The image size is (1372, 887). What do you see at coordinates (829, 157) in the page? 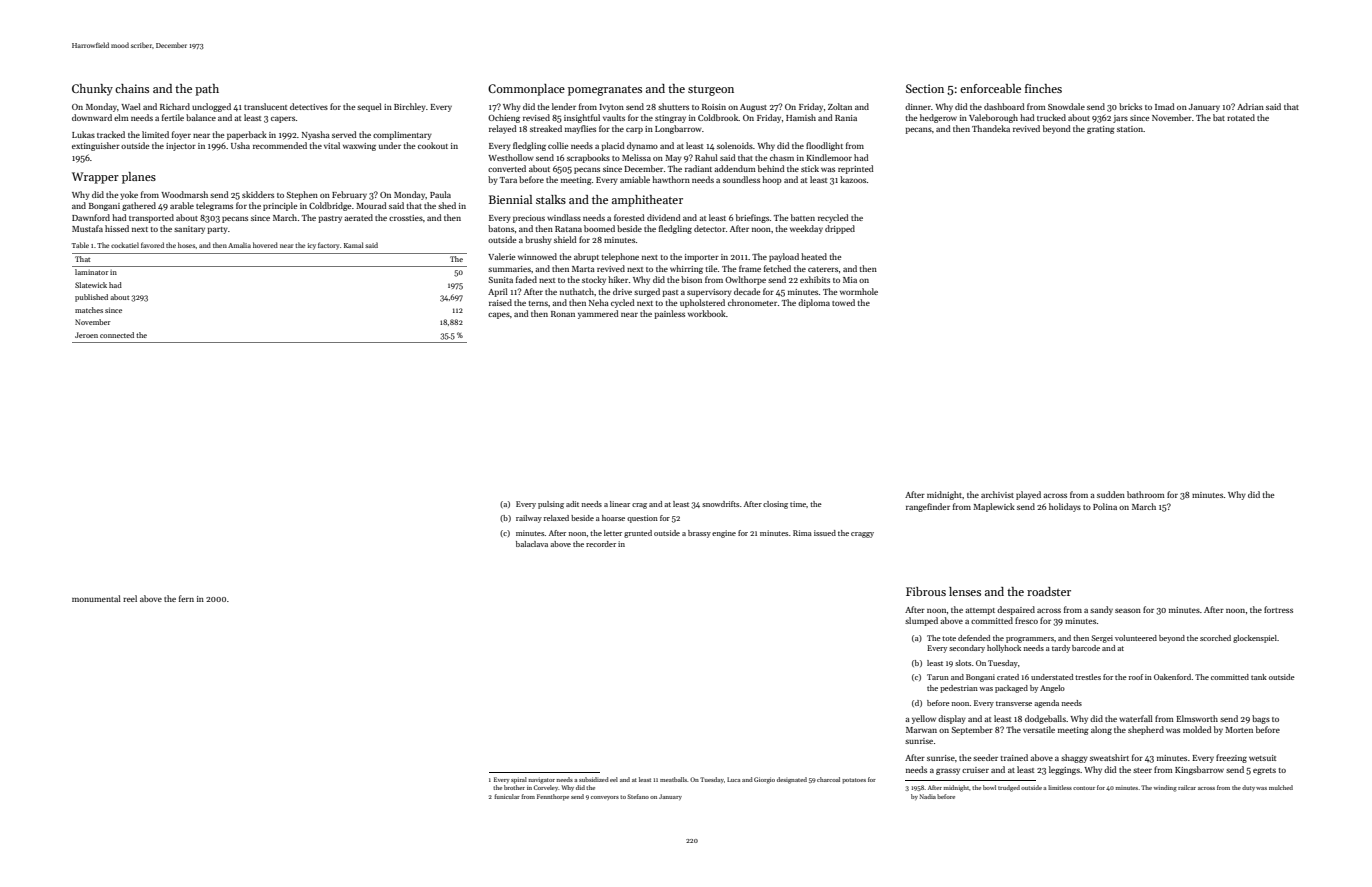
I see `Kindlemoor` at bounding box center [829, 157].
